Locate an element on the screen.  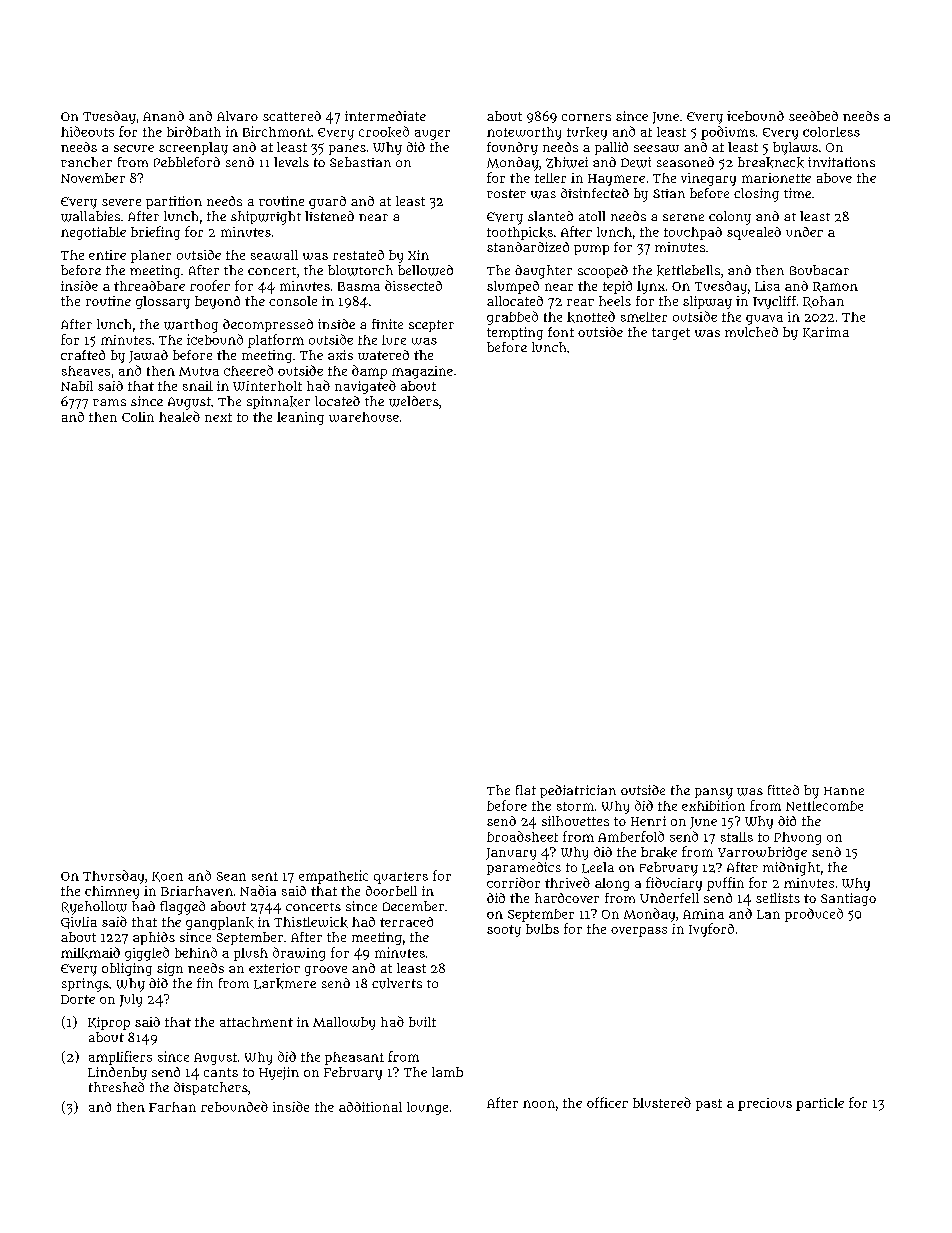
touchpad is located at coordinates (693, 233).
